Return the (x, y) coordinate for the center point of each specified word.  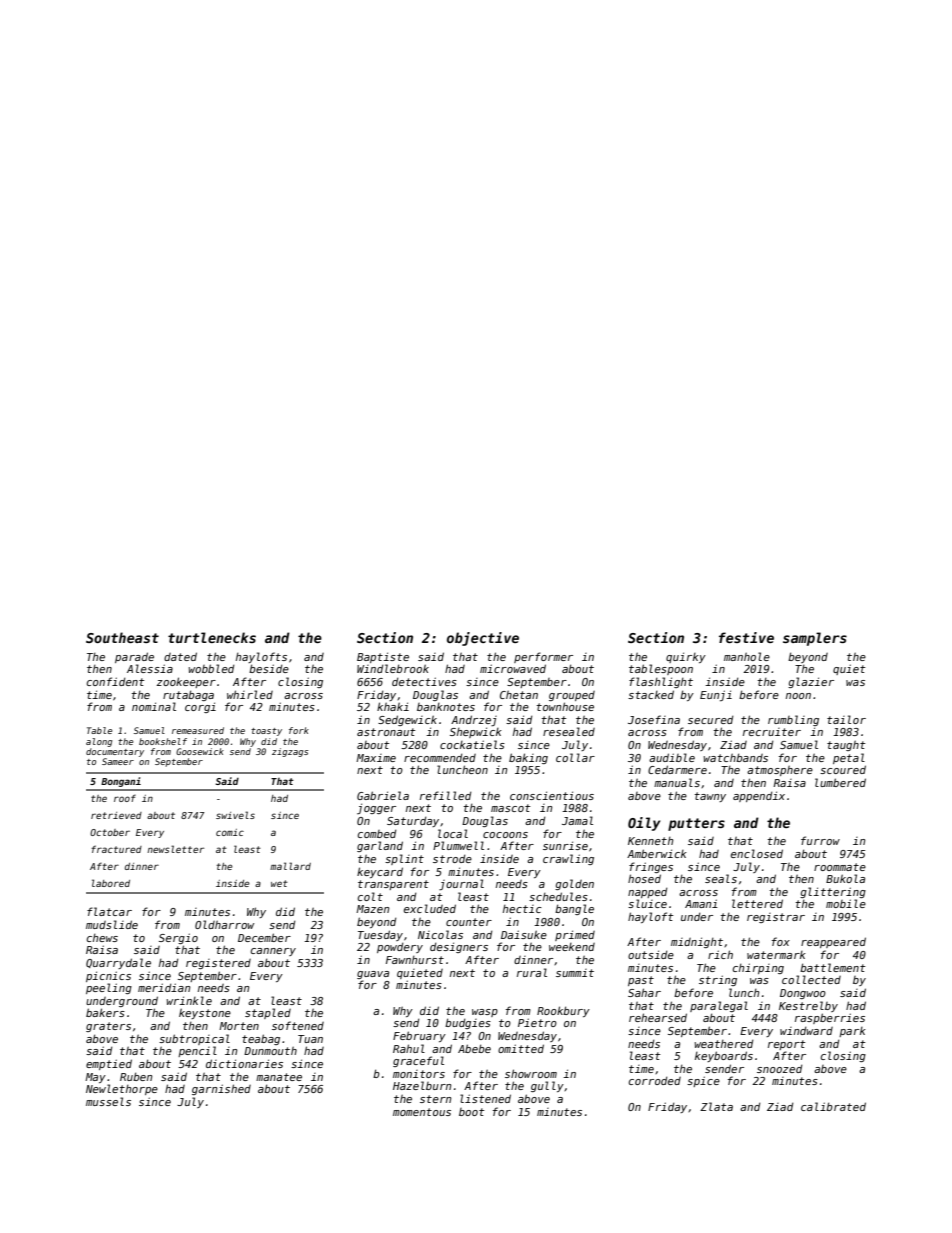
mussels (108, 1101)
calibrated (833, 1106)
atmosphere (780, 771)
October (110, 832)
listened (485, 1098)
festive (746, 637)
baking (528, 758)
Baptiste (383, 657)
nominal (154, 706)
